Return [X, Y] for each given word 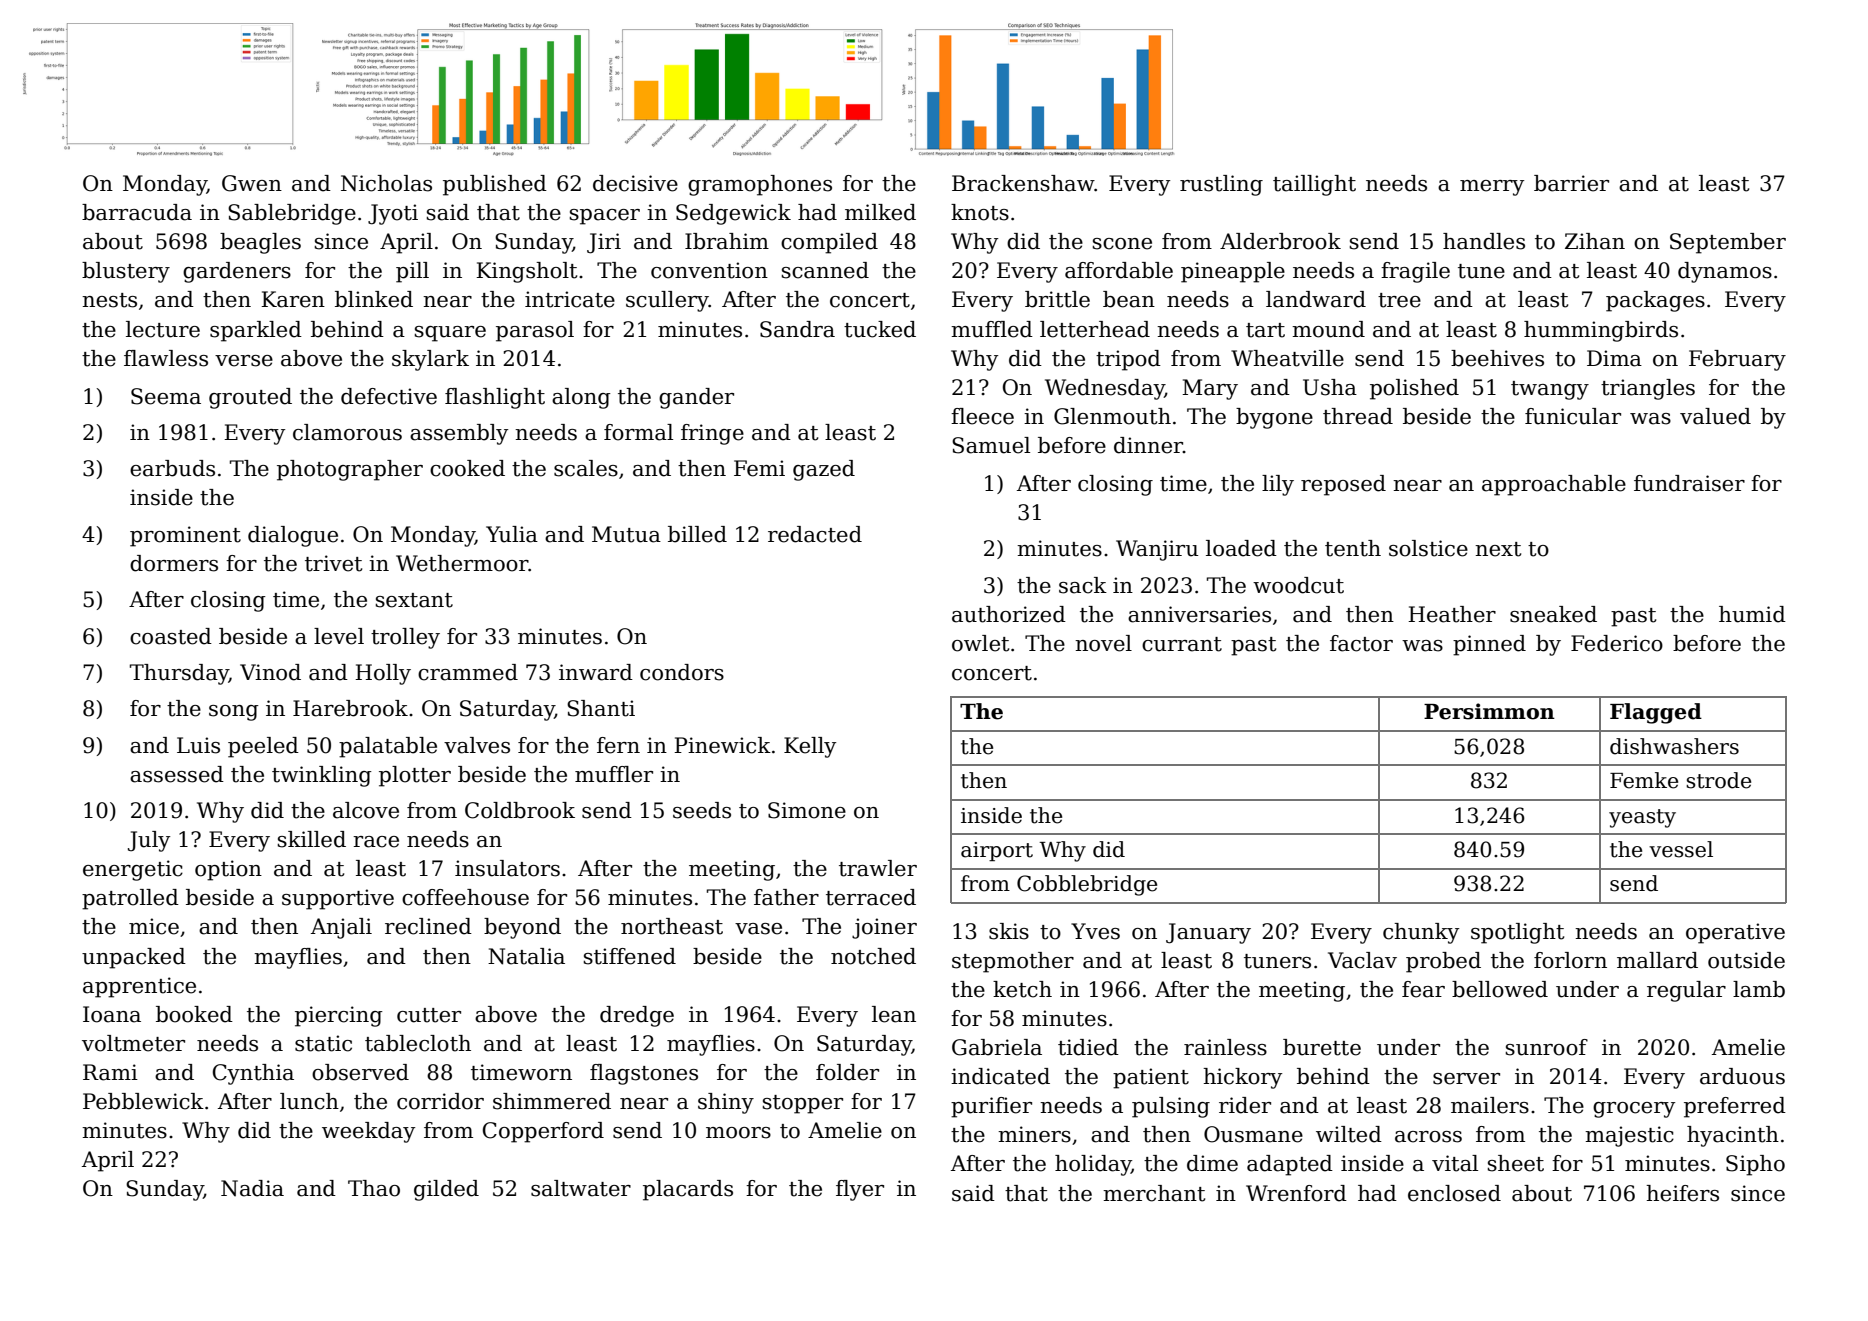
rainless [1225, 1047]
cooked [467, 468]
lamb [1759, 989]
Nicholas [386, 183]
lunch [309, 1101]
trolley [405, 638]
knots [980, 212]
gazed [824, 470]
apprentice [139, 987]
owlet [980, 643]
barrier [1571, 183]
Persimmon [1489, 711]
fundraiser [1689, 483]
